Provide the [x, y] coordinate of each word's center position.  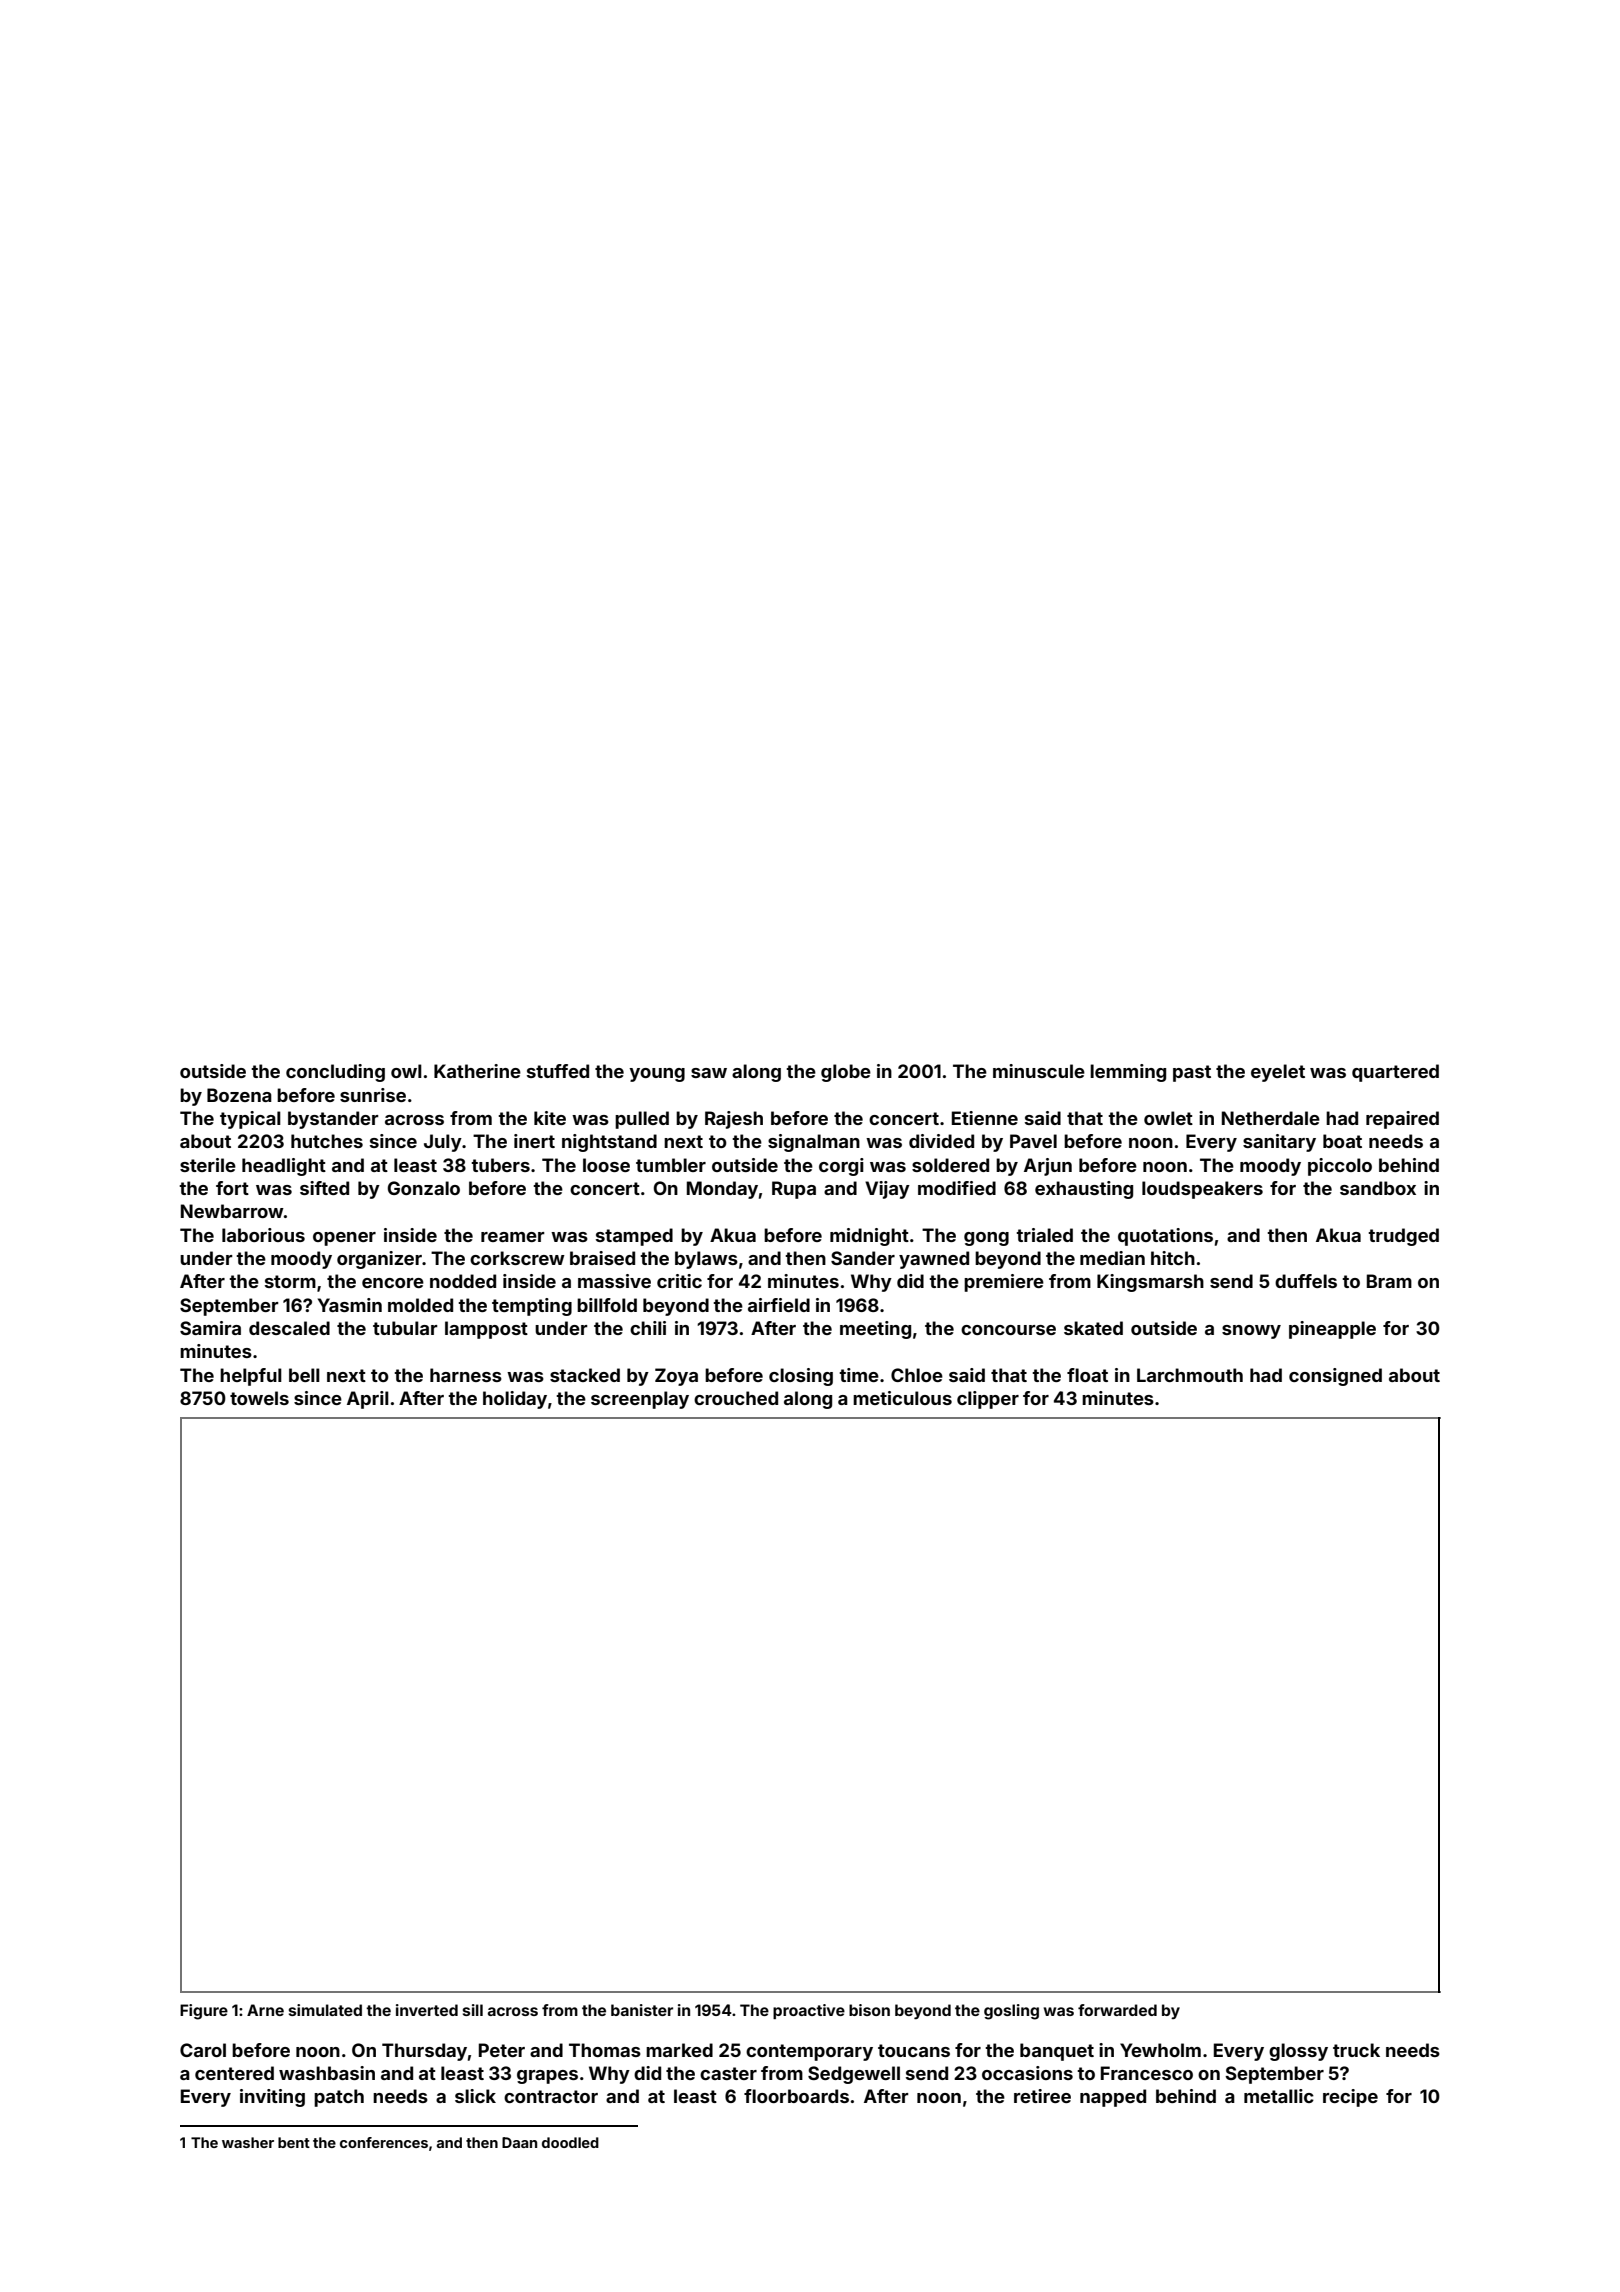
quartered [1395, 1073]
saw [709, 1073]
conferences [384, 2142]
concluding [335, 1073]
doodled [570, 2142]
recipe [1350, 2098]
